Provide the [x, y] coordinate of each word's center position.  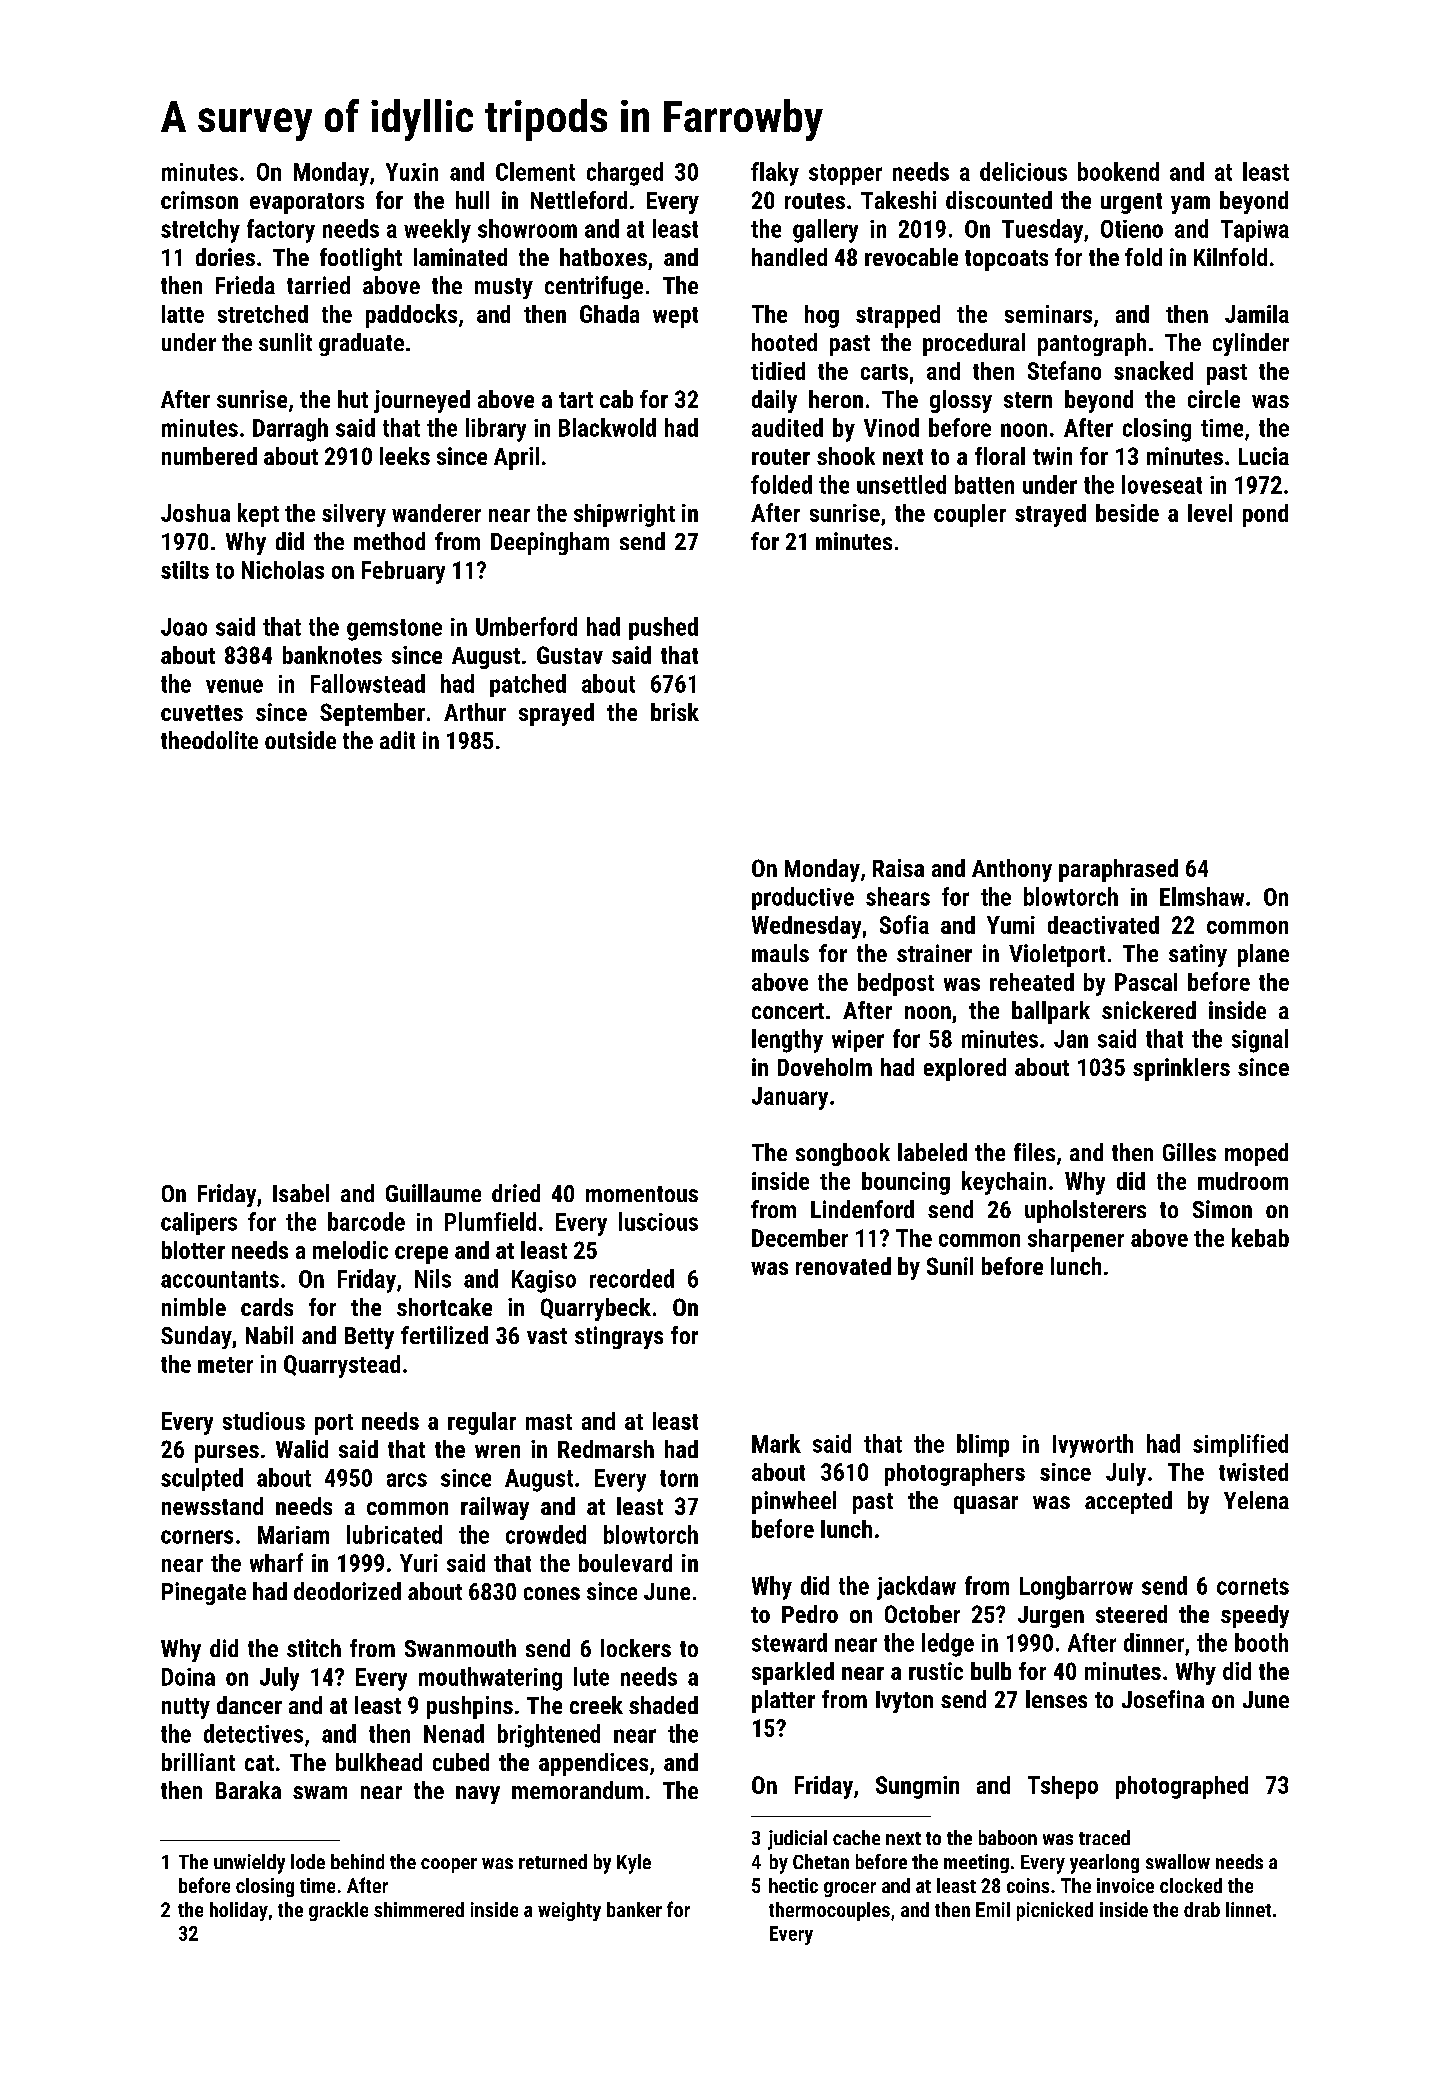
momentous [642, 1194]
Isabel [301, 1193]
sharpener [1076, 1240]
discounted [999, 200]
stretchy [200, 231]
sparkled [793, 1673]
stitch [314, 1648]
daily [774, 401]
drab [1202, 1909]
